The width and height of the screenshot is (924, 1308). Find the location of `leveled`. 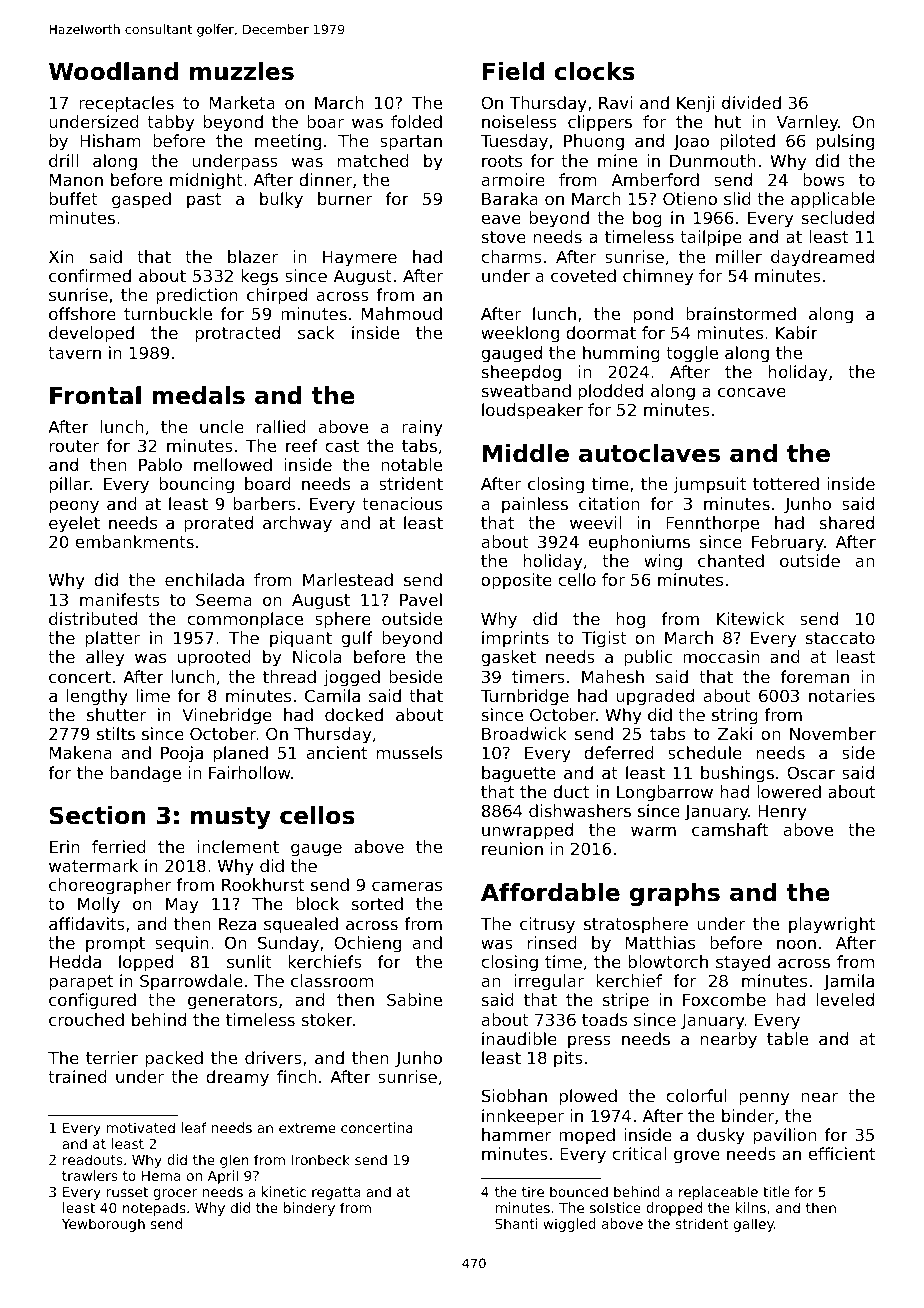

leveled is located at coordinates (845, 999).
